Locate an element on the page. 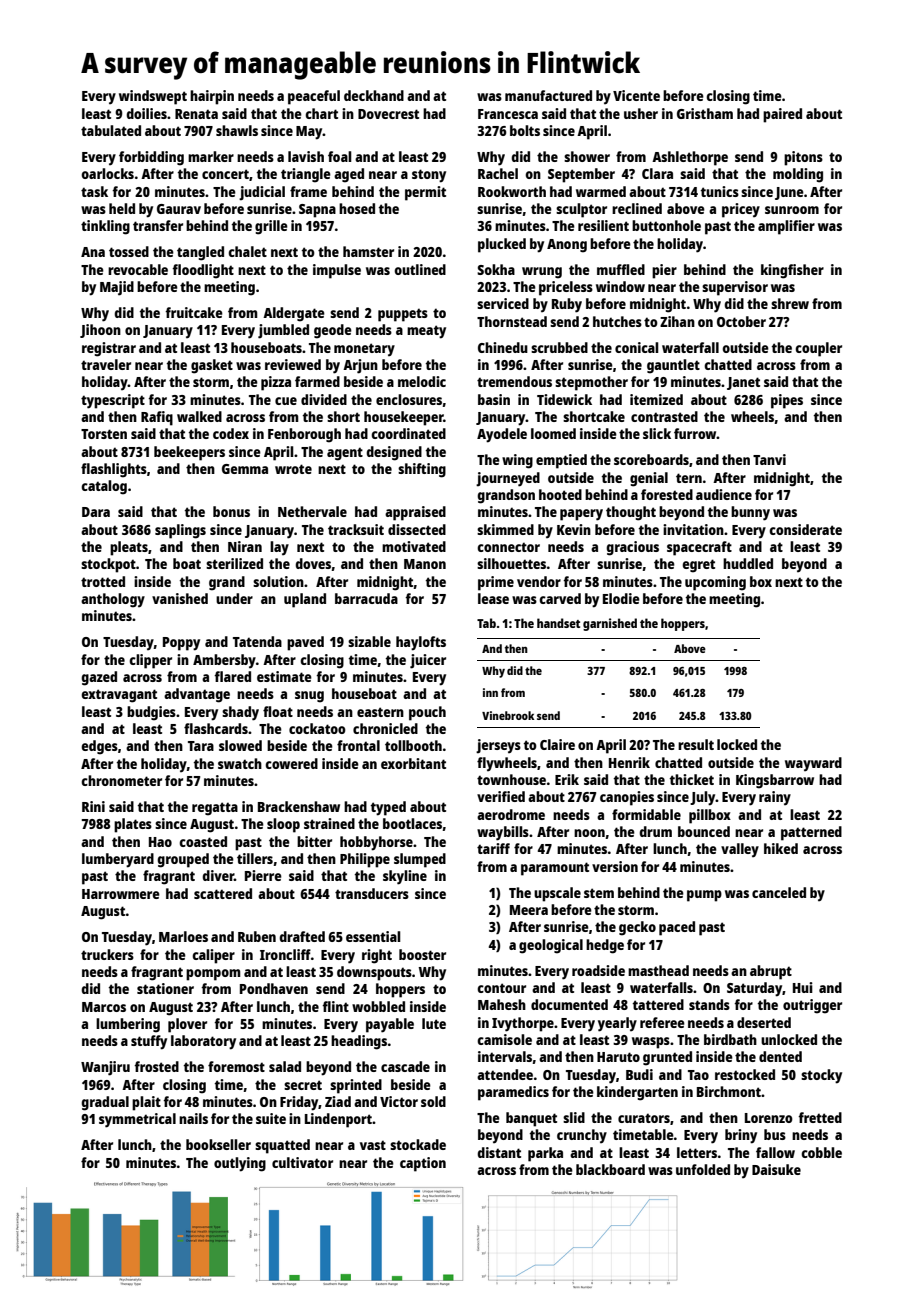  wayward is located at coordinates (813, 764).
